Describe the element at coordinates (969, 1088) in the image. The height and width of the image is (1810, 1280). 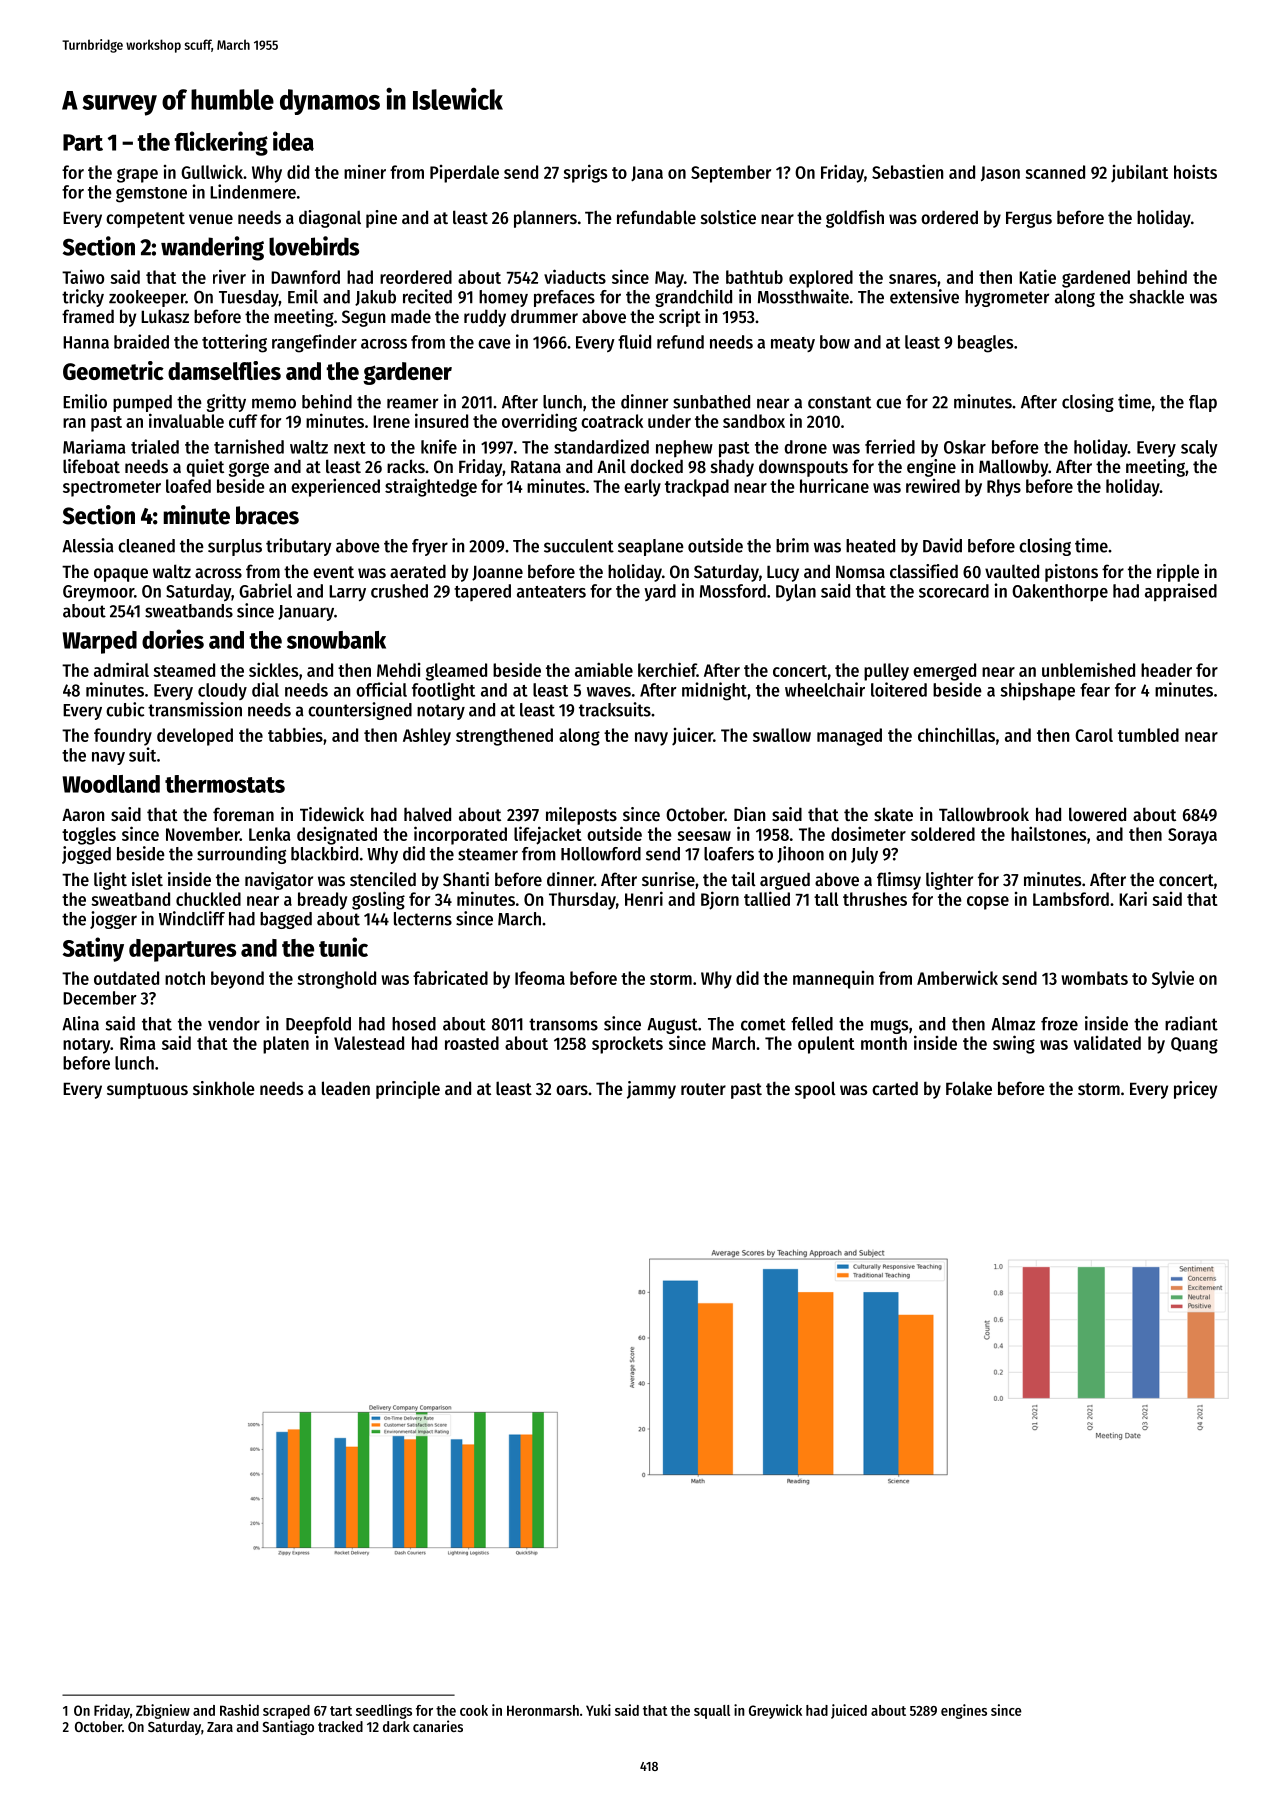
I see `Folake` at that location.
